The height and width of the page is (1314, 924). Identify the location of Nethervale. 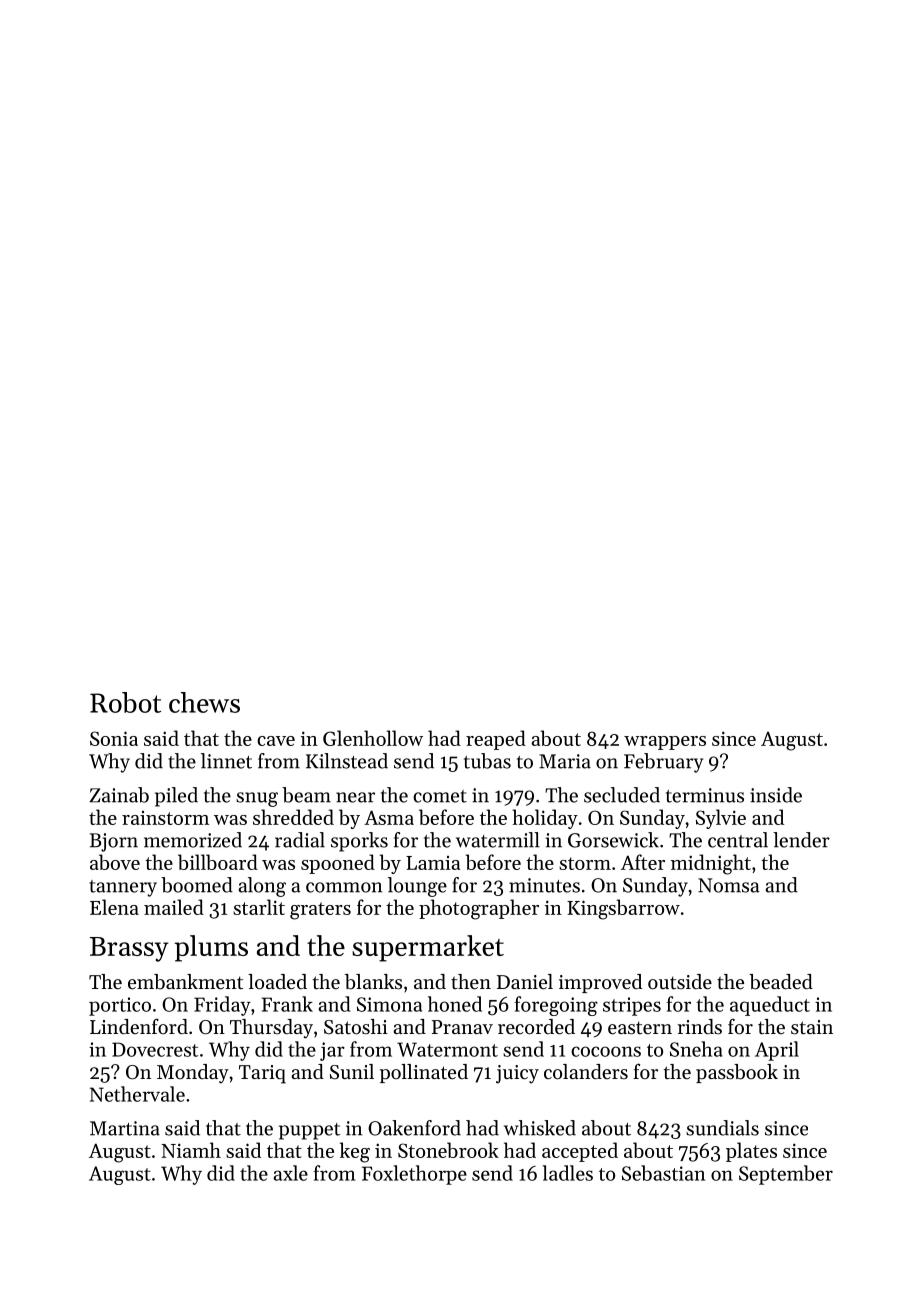
(137, 1094).
